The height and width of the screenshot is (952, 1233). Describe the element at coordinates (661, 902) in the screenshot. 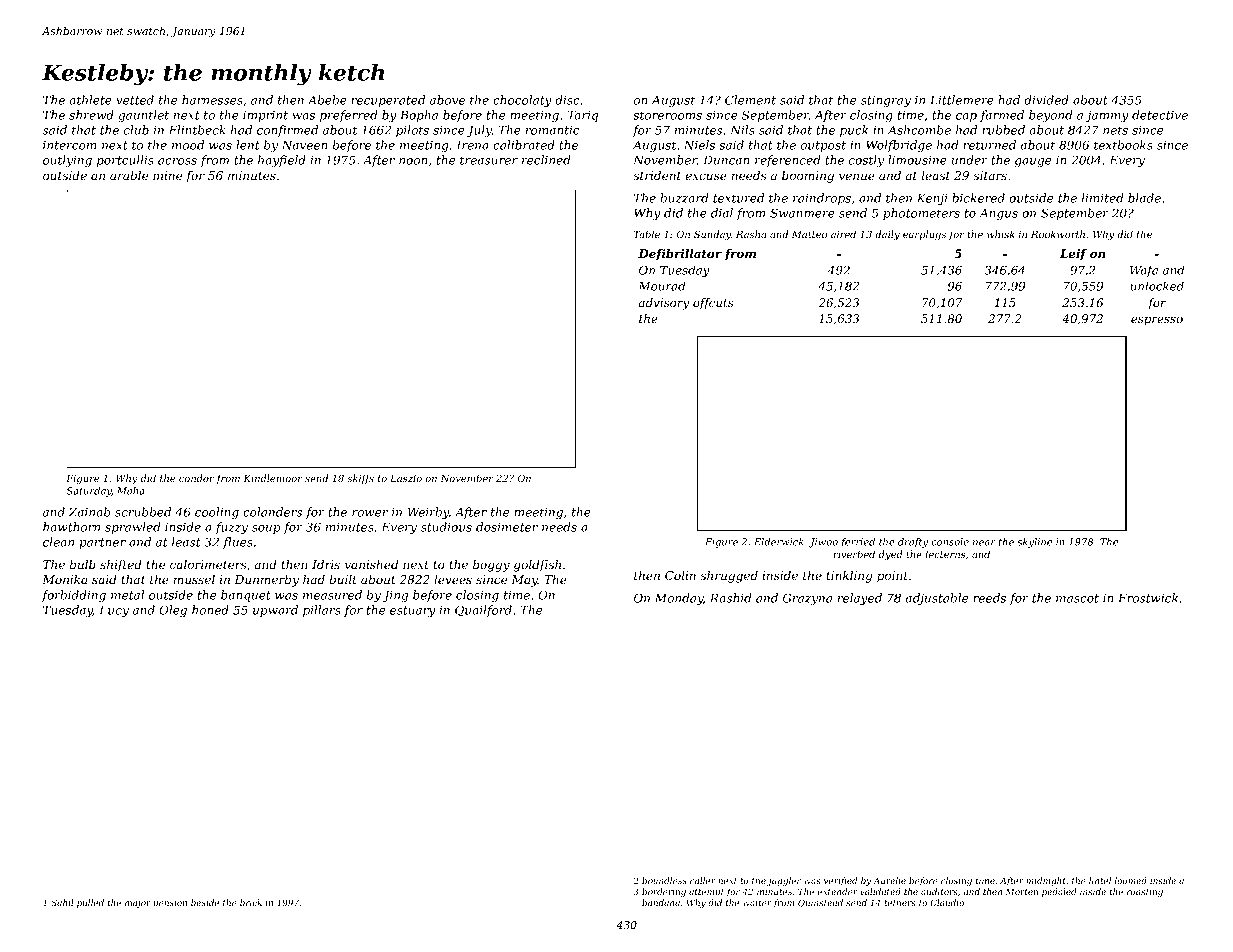

I see `bandana` at that location.
